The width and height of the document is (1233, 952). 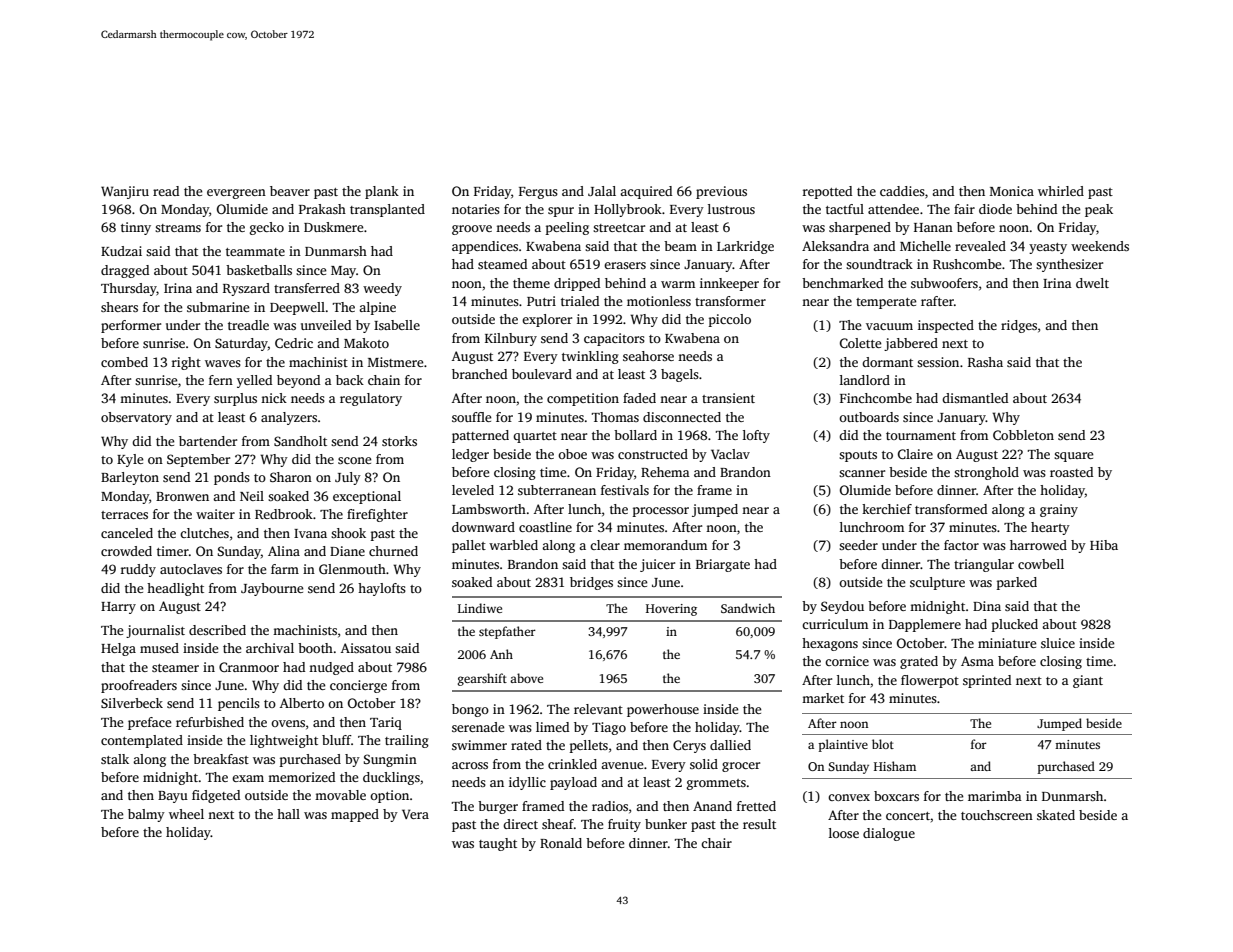 What do you see at coordinates (567, 228) in the document?
I see `peeling` at bounding box center [567, 228].
